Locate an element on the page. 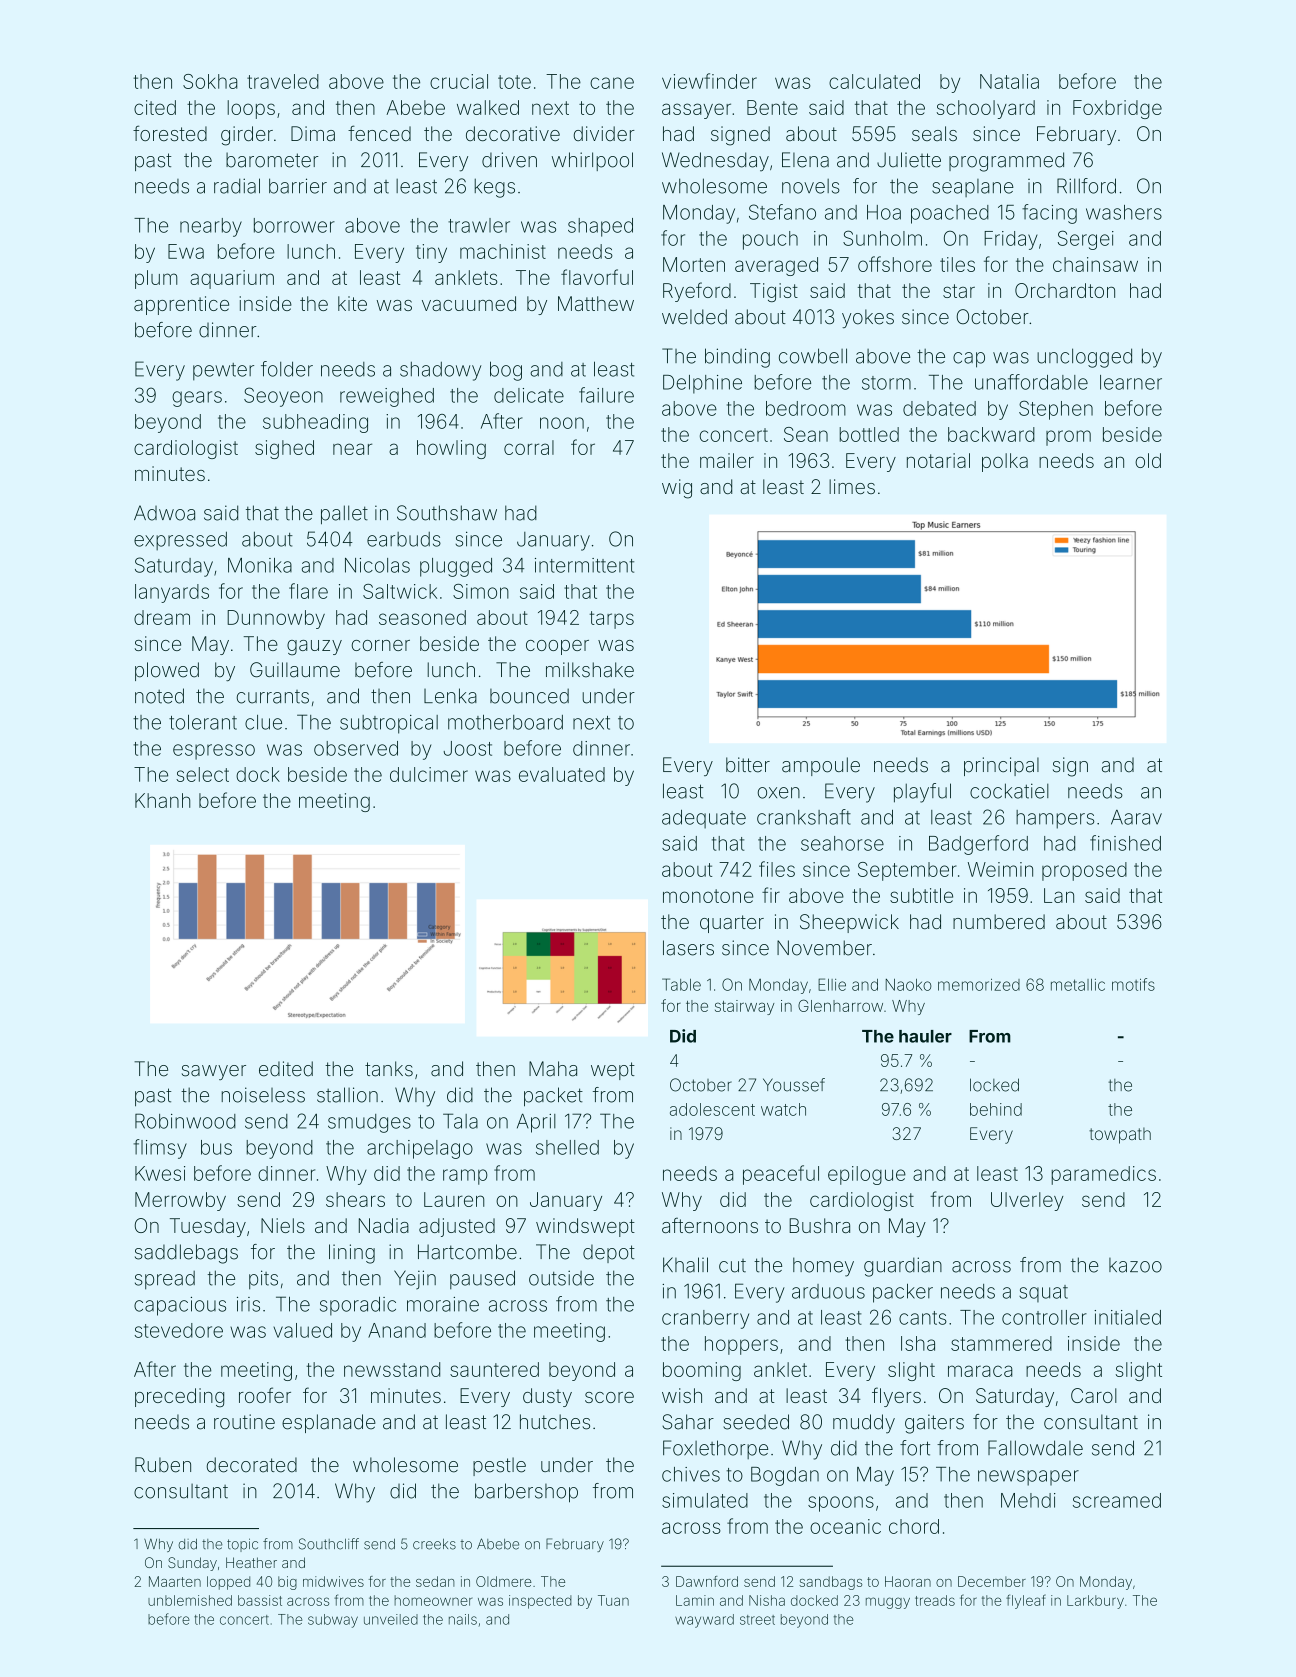 This document has width=1296, height=1677. depot is located at coordinates (609, 1253).
